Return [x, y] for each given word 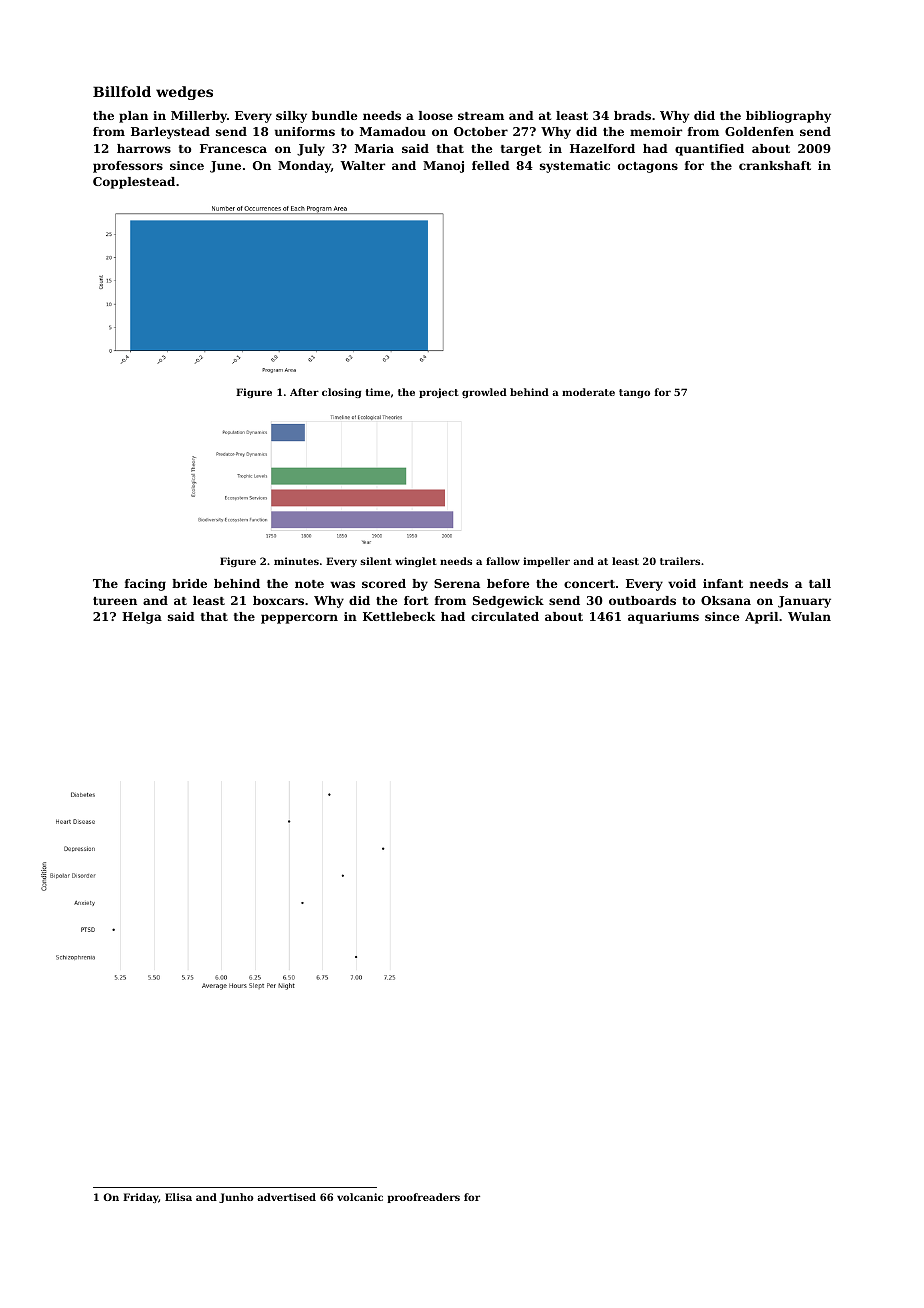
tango [634, 393]
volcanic [360, 1197]
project [439, 393]
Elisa [178, 1197]
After [304, 392]
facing [145, 585]
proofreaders [423, 1198]
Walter [362, 165]
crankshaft [775, 165]
